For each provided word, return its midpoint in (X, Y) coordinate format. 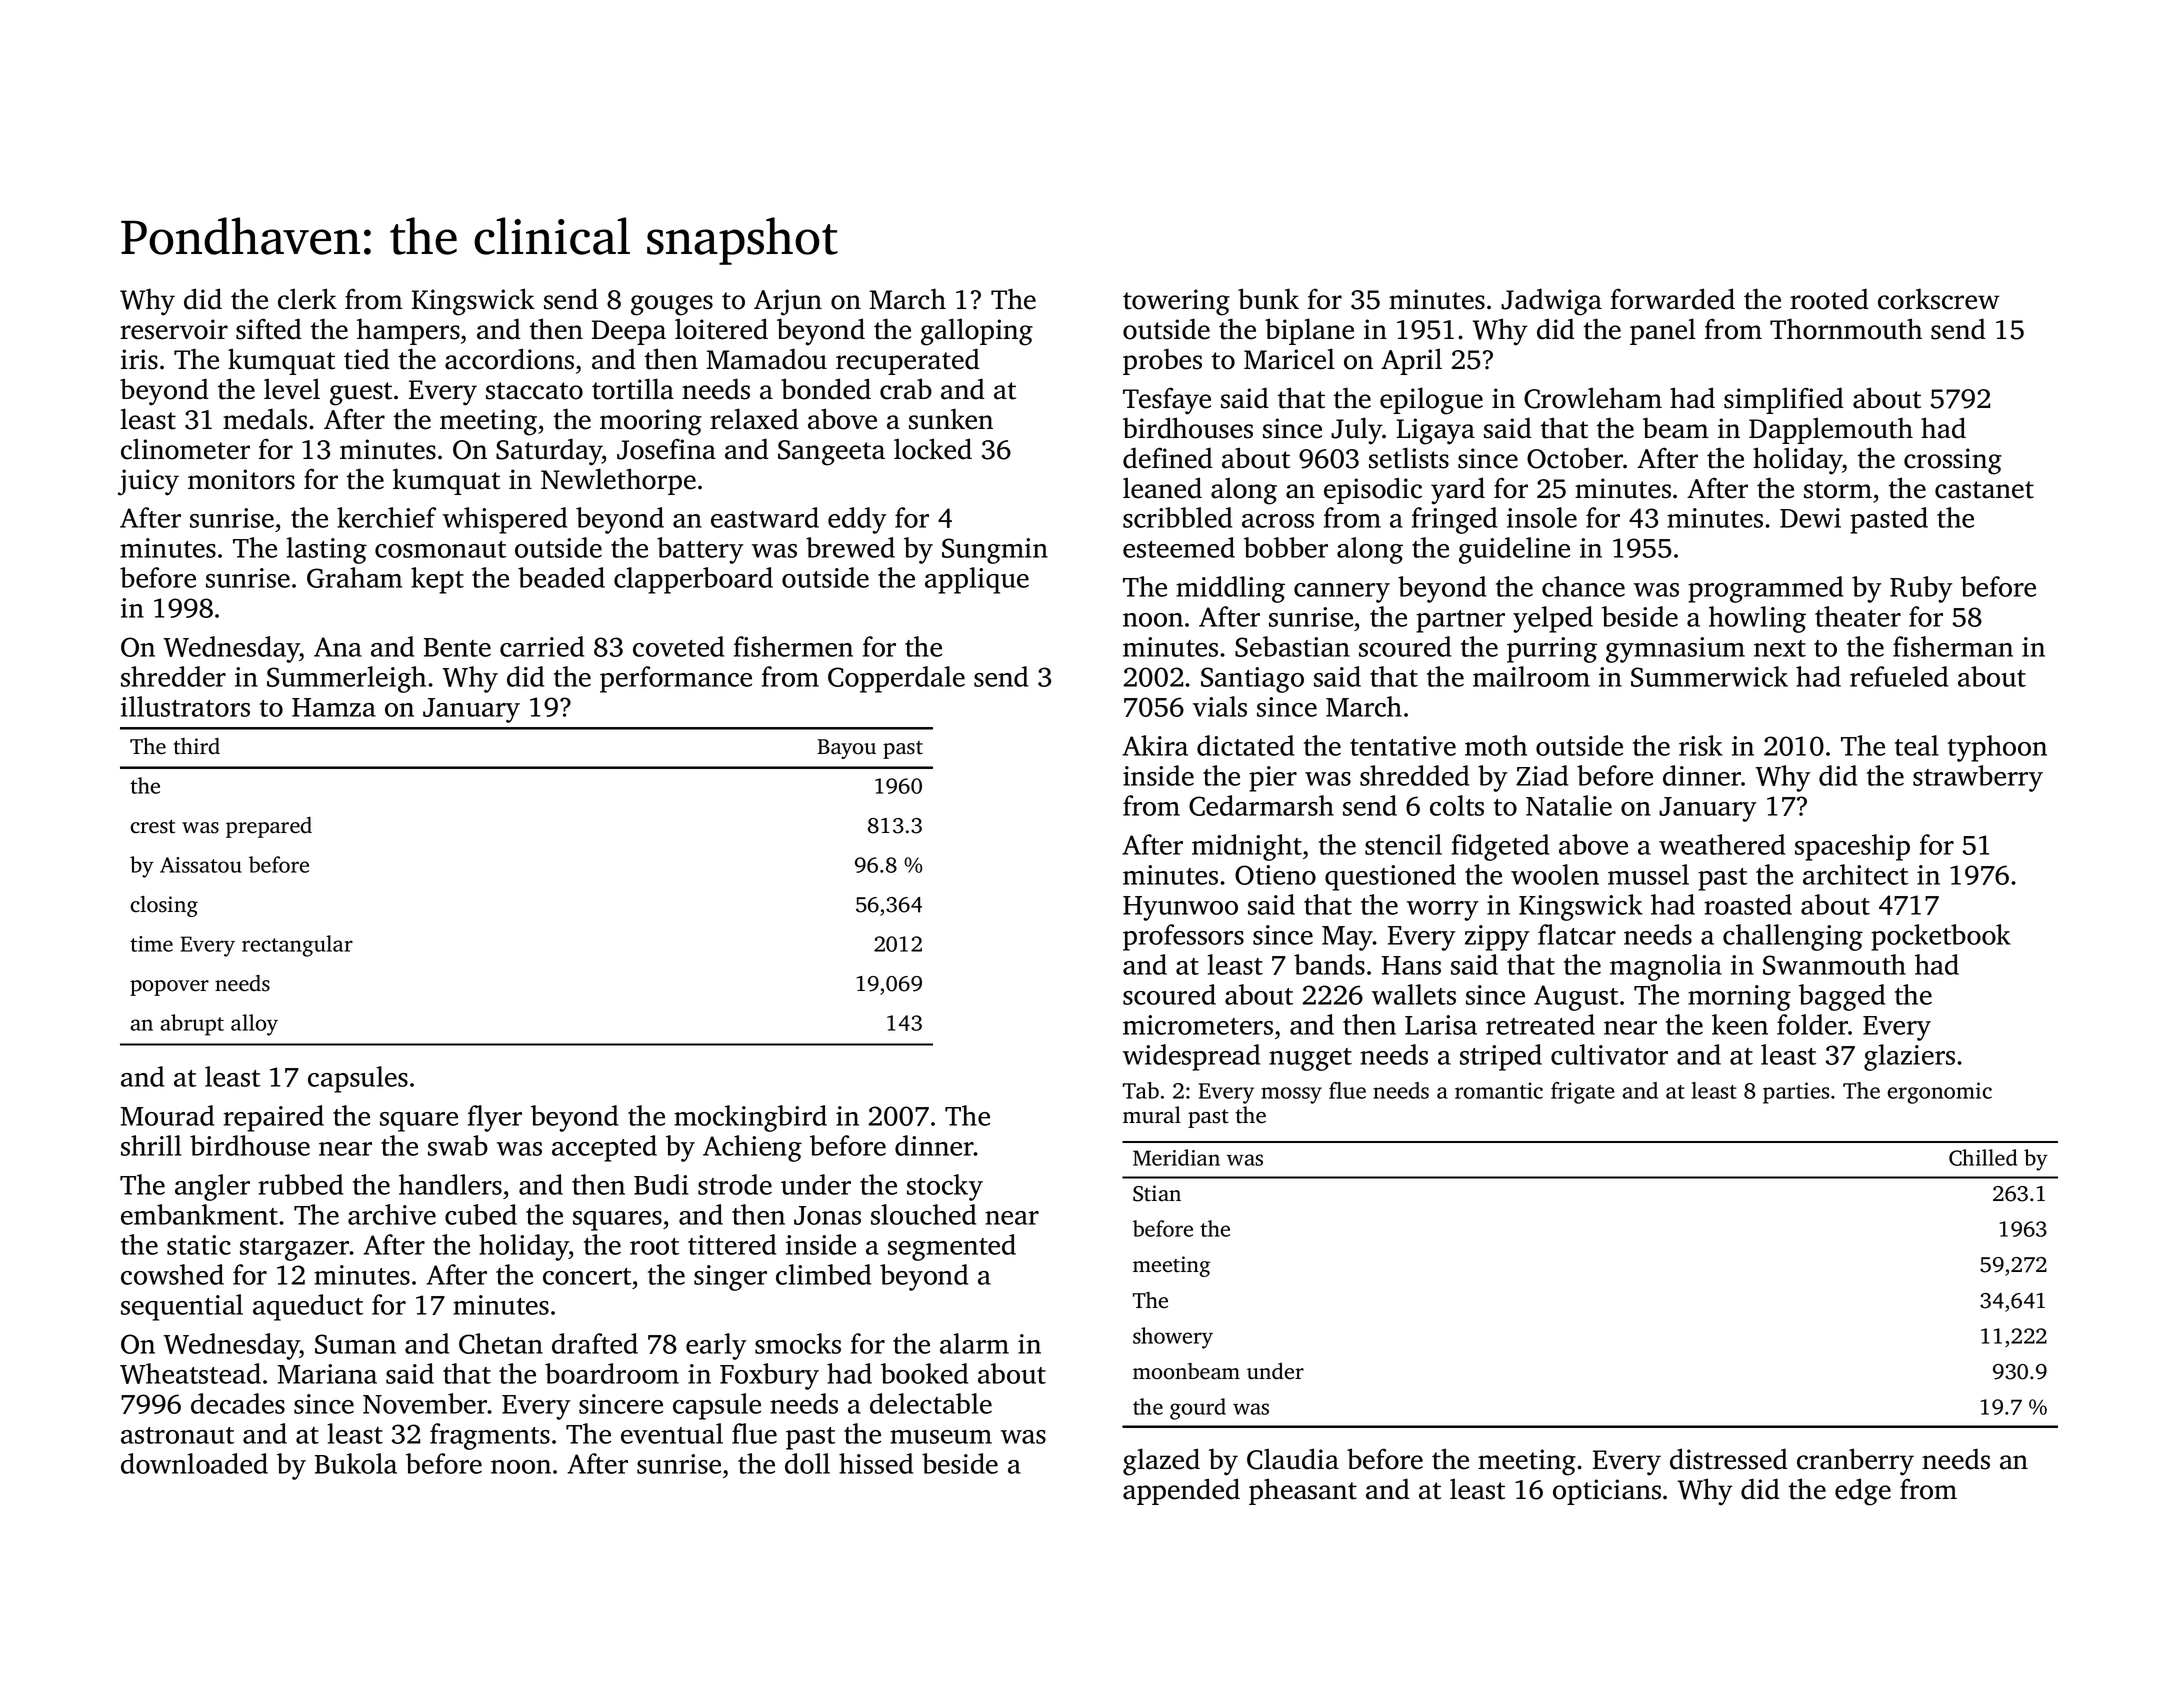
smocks (798, 1343)
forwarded (1673, 299)
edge (1863, 1492)
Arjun (788, 302)
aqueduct (308, 1307)
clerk (307, 299)
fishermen (793, 646)
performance (676, 679)
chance (1583, 586)
